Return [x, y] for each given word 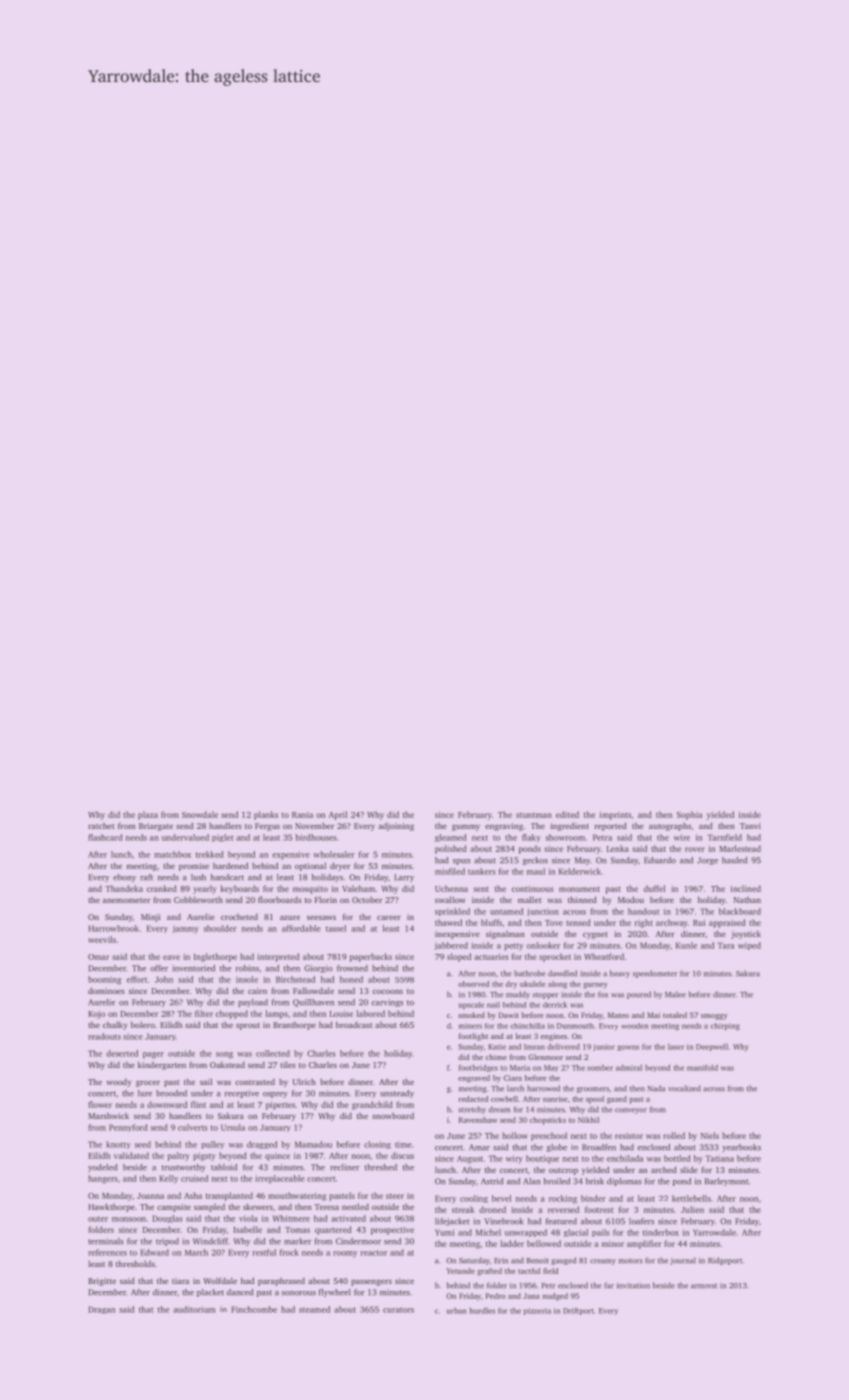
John [164, 979]
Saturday [474, 1261]
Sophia [689, 815]
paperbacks [371, 957]
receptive [242, 1094]
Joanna [150, 1196]
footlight [473, 1037]
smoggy [714, 1017]
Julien [692, 1209]
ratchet [101, 825]
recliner [345, 1167]
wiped [749, 946]
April [338, 815]
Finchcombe [254, 1309]
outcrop [563, 1171]
